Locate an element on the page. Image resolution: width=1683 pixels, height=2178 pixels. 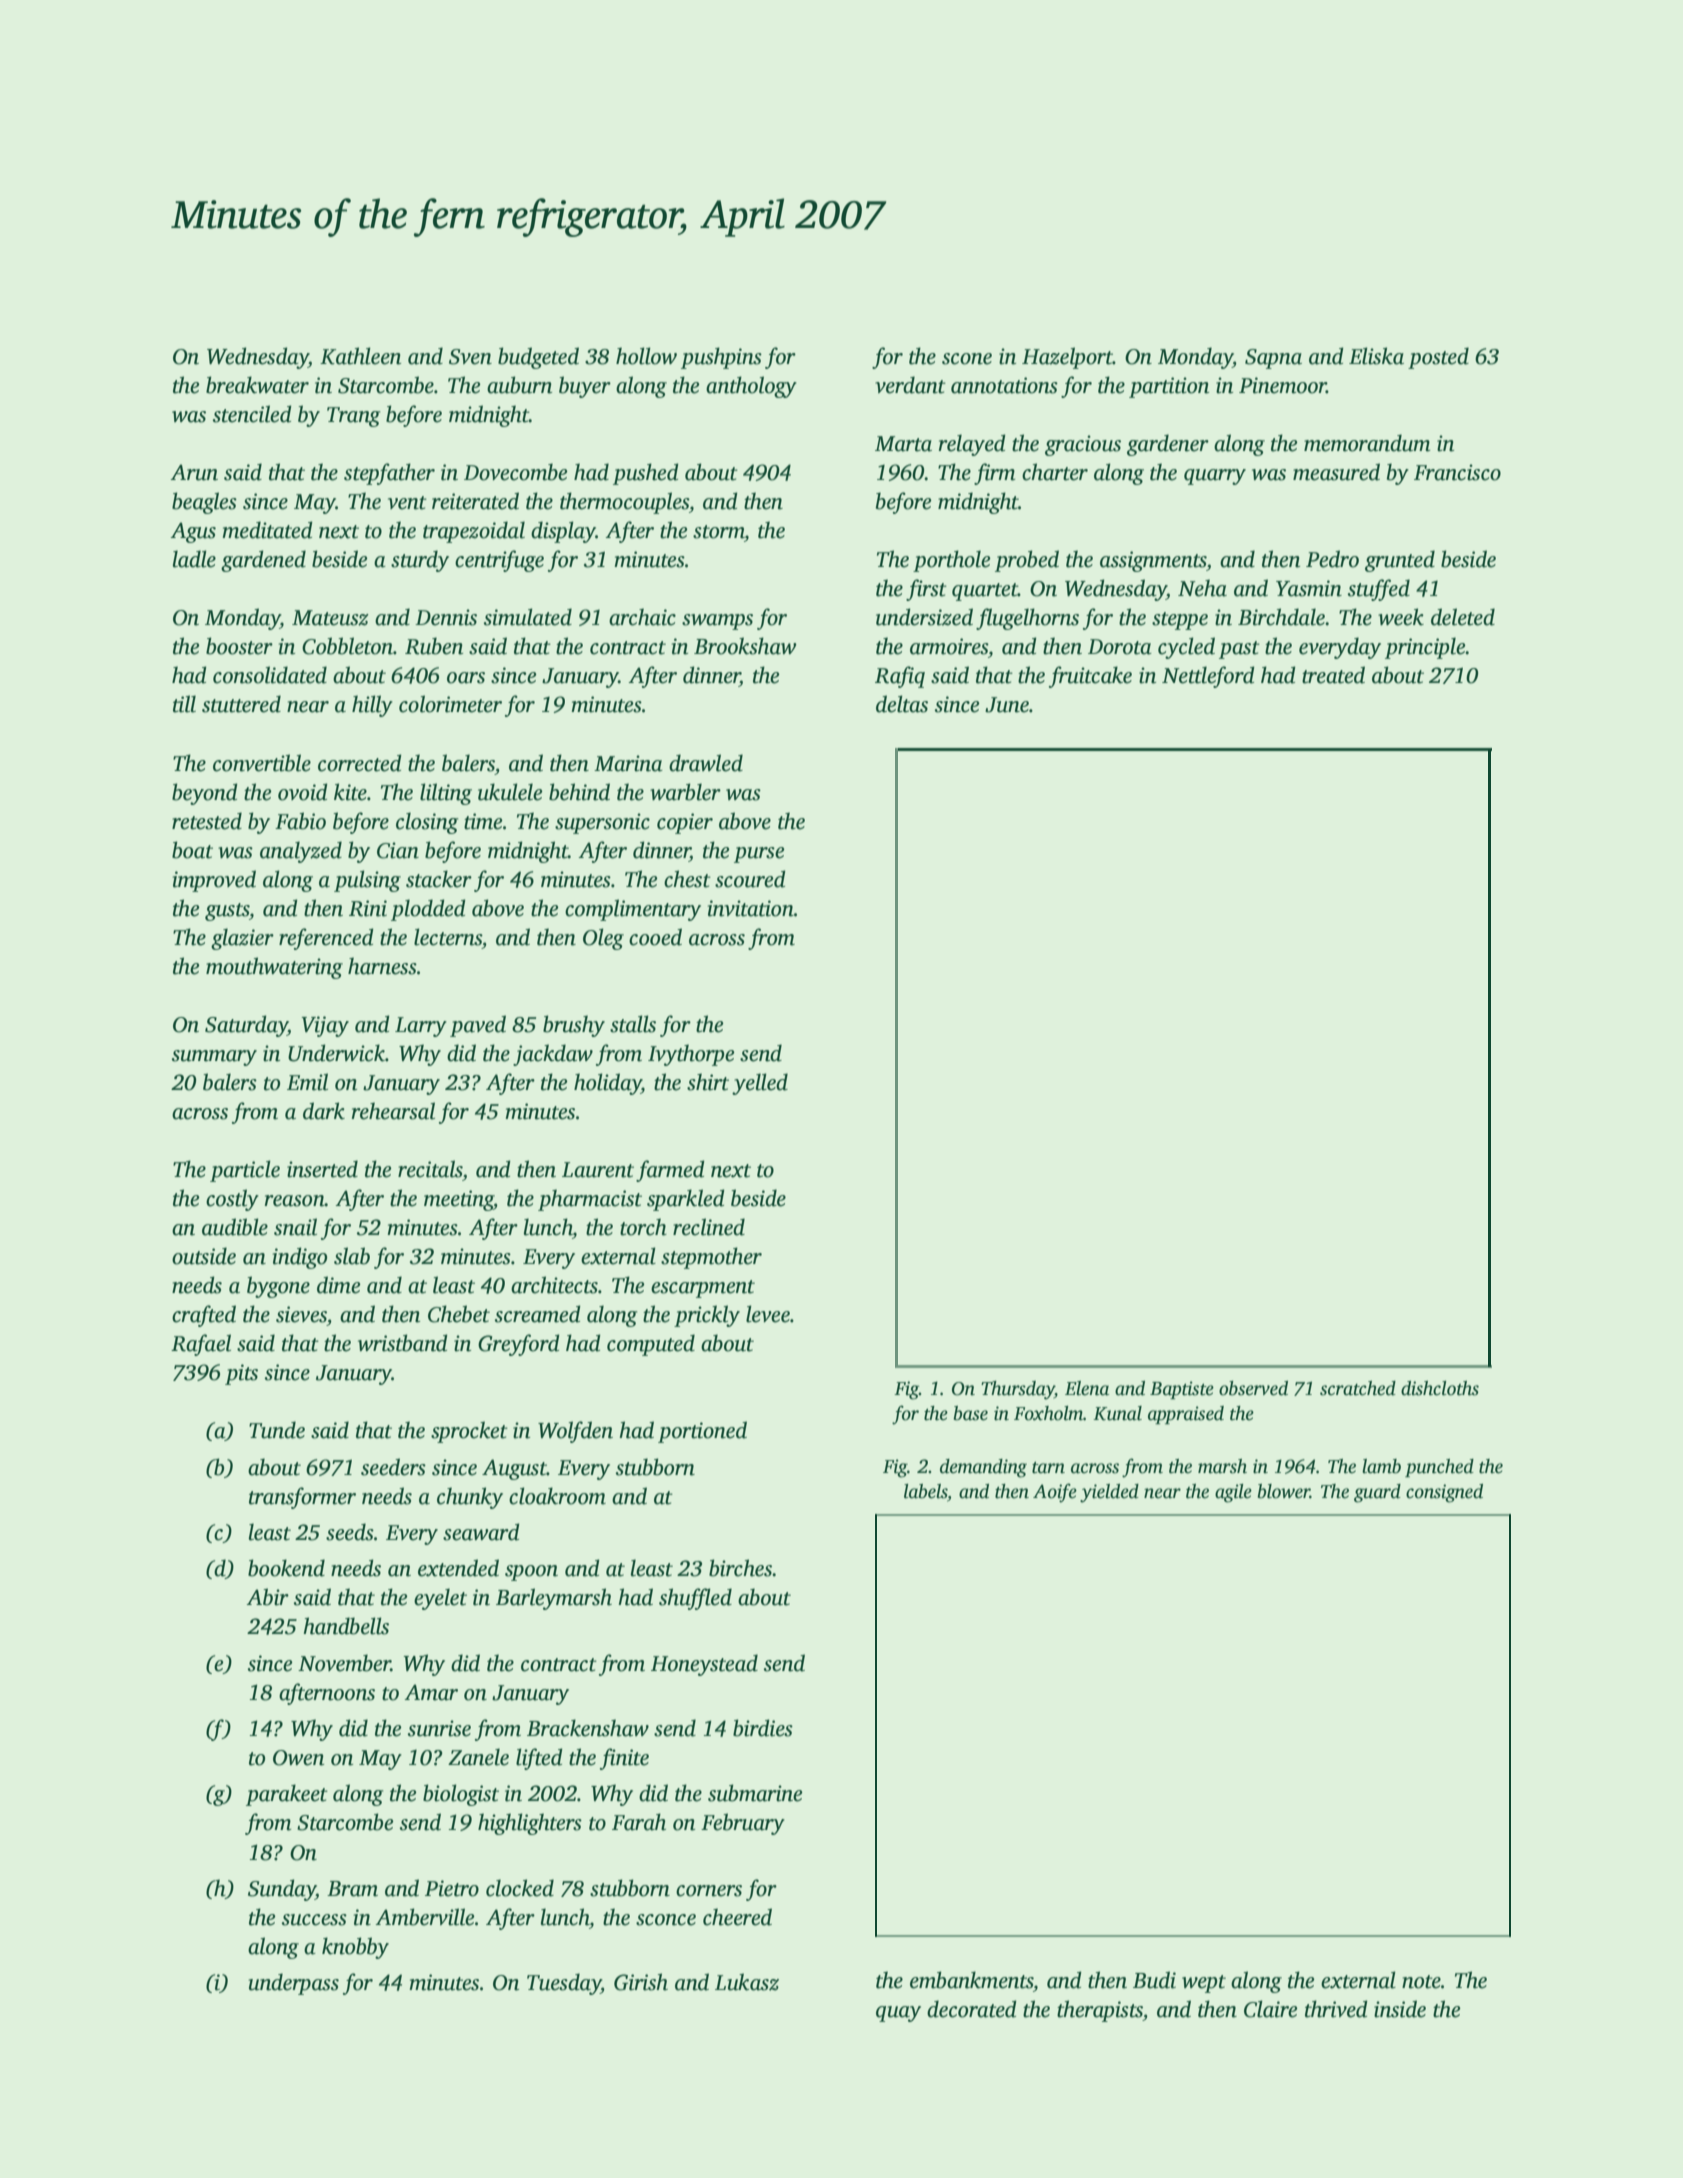
holiday is located at coordinates (608, 1084).
